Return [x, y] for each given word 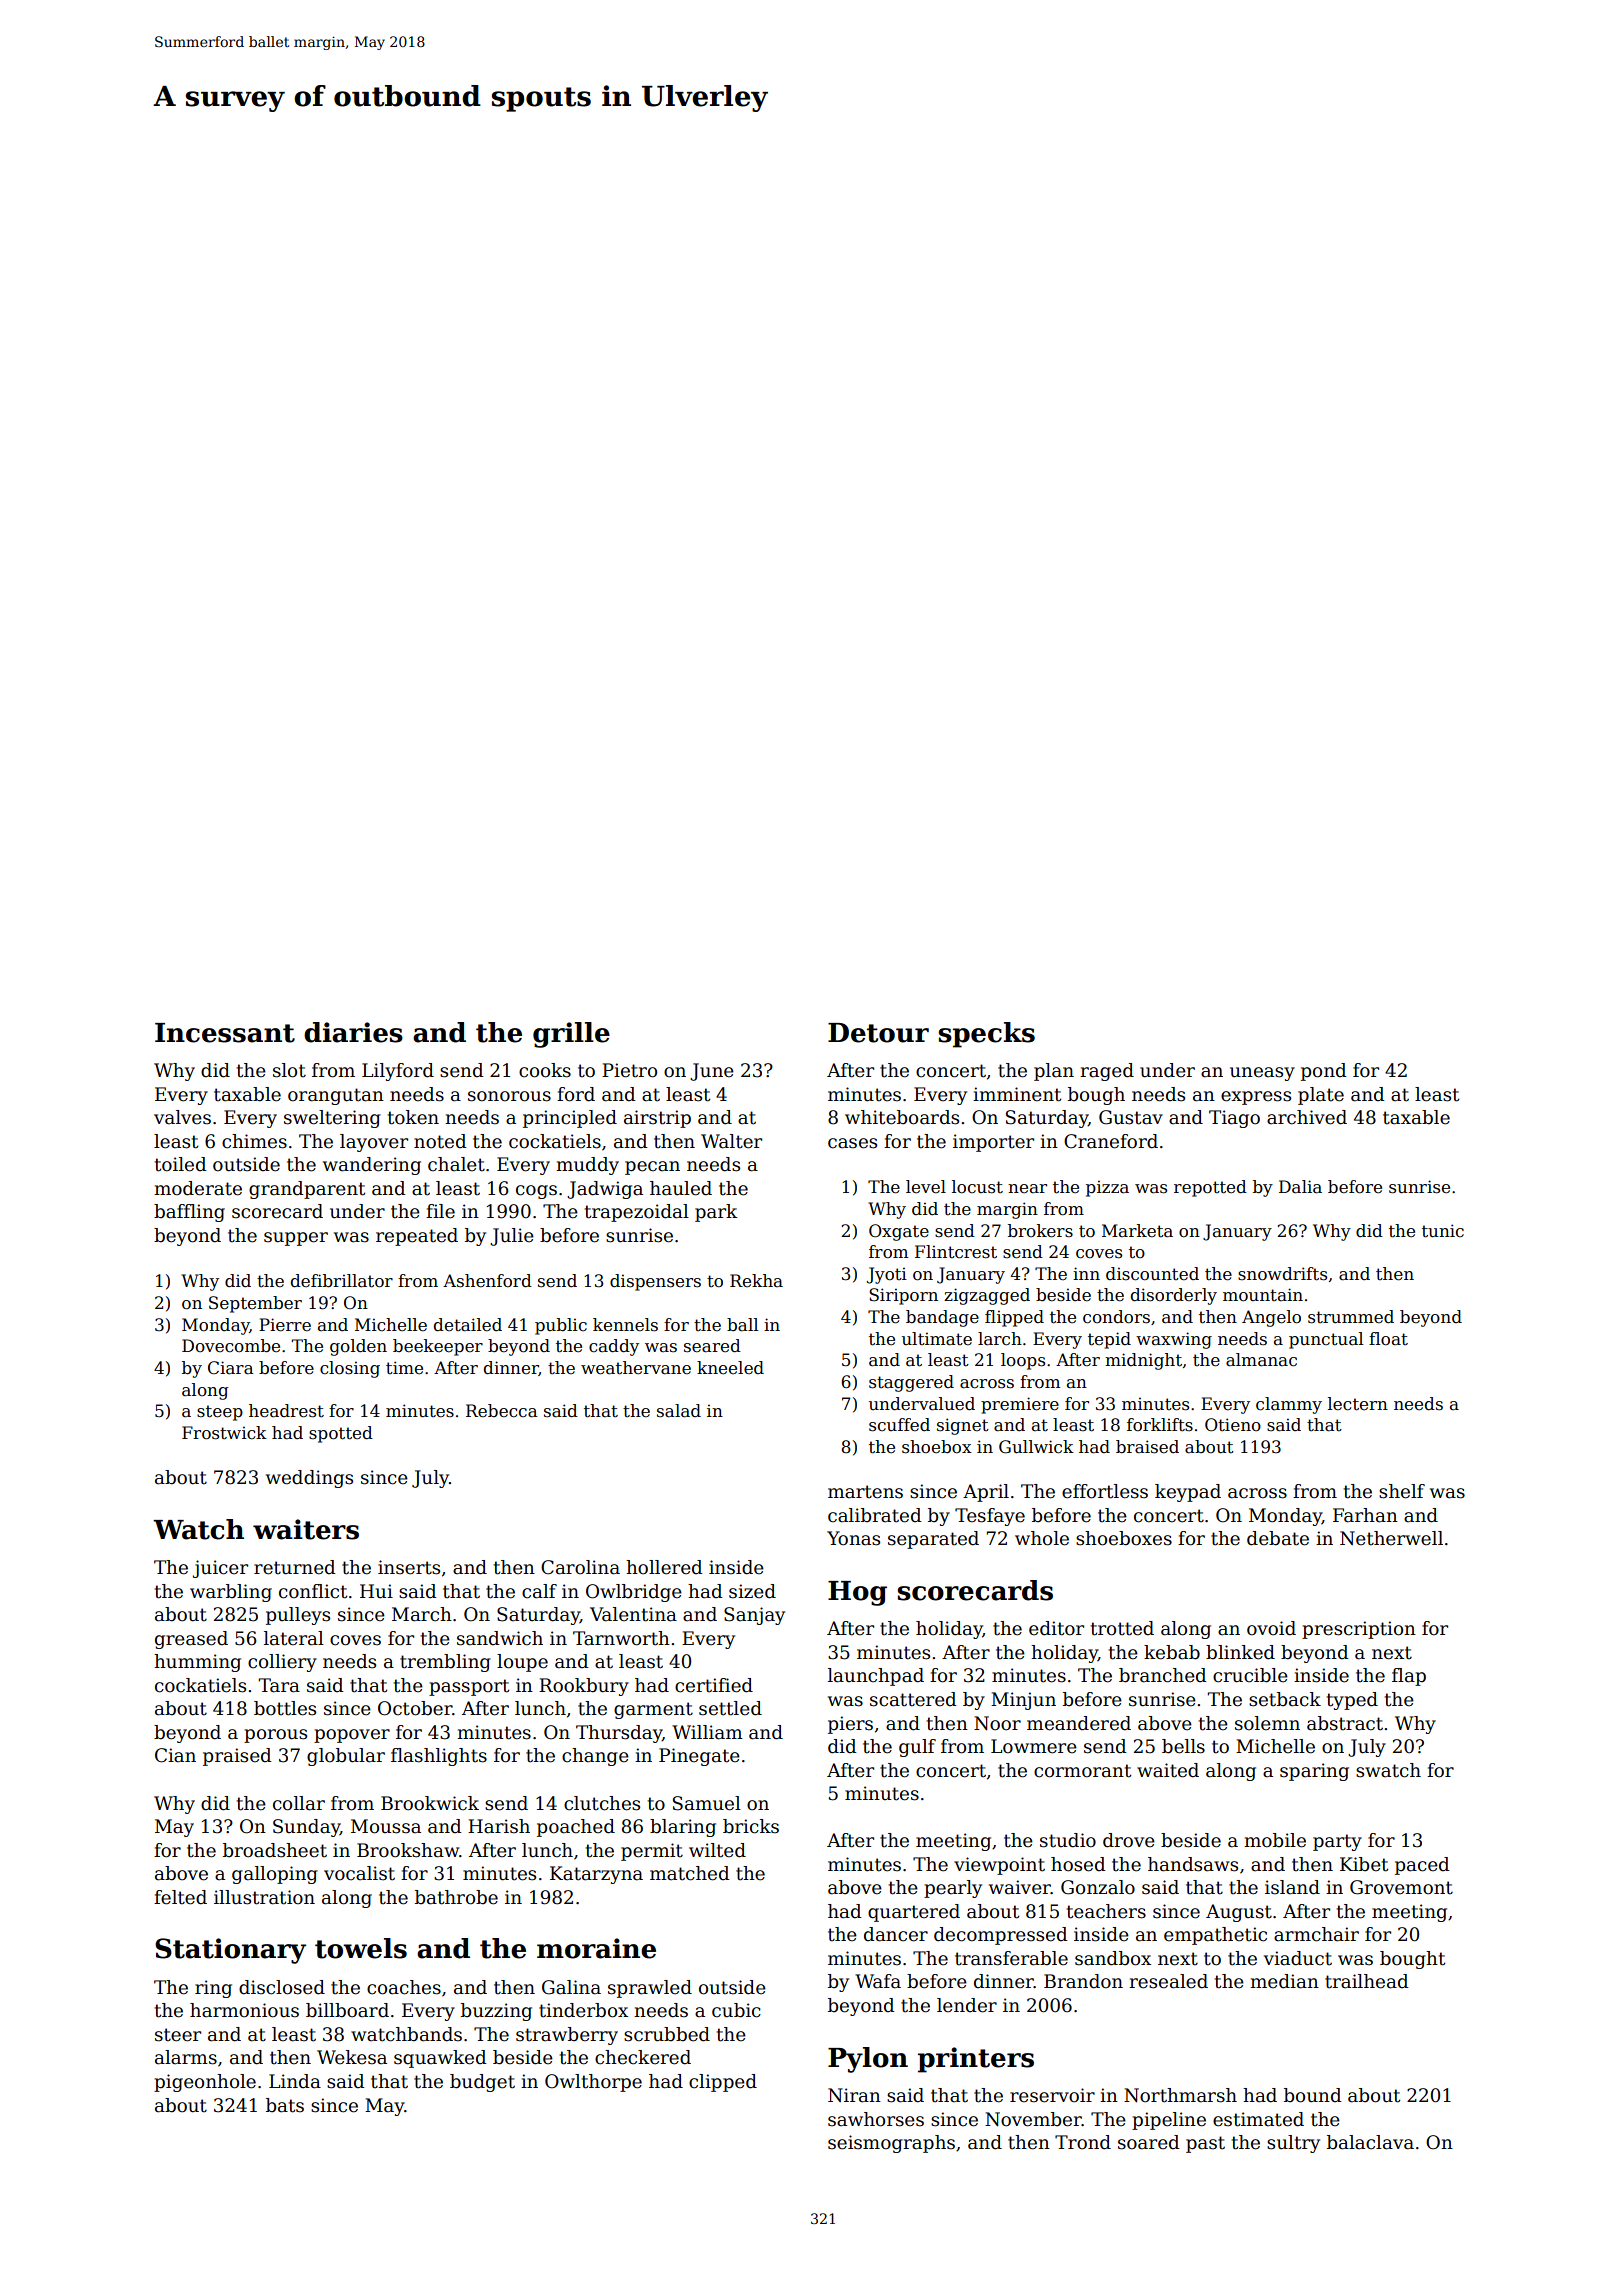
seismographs [891, 2144]
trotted [1122, 1628]
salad [679, 1411]
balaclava [1370, 2142]
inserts [409, 1567]
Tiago [1234, 1119]
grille [571, 1035]
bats [285, 2105]
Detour [878, 1033]
